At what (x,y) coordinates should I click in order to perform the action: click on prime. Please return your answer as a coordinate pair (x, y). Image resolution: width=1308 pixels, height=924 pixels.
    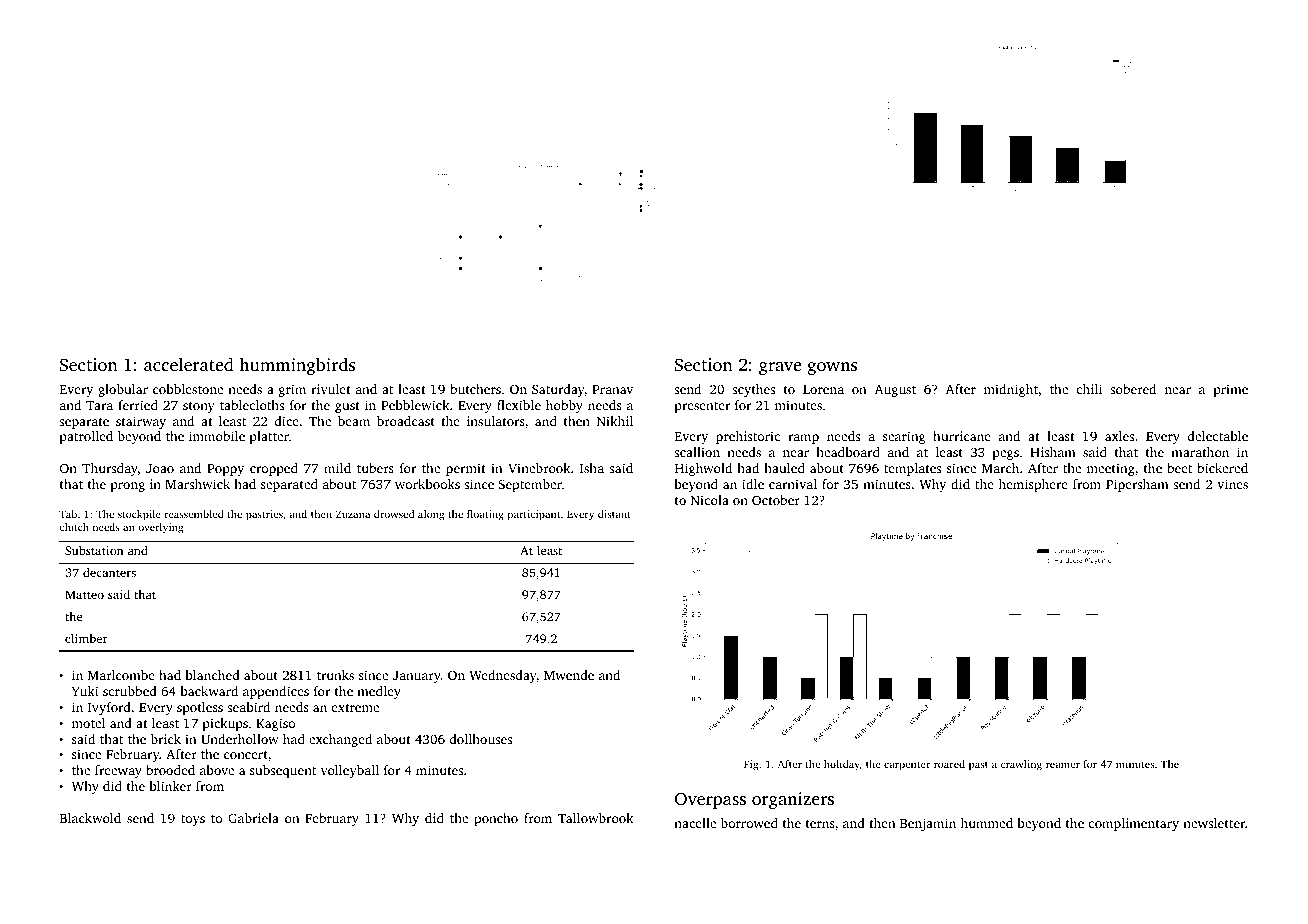
    Looking at the image, I should click on (1230, 390).
